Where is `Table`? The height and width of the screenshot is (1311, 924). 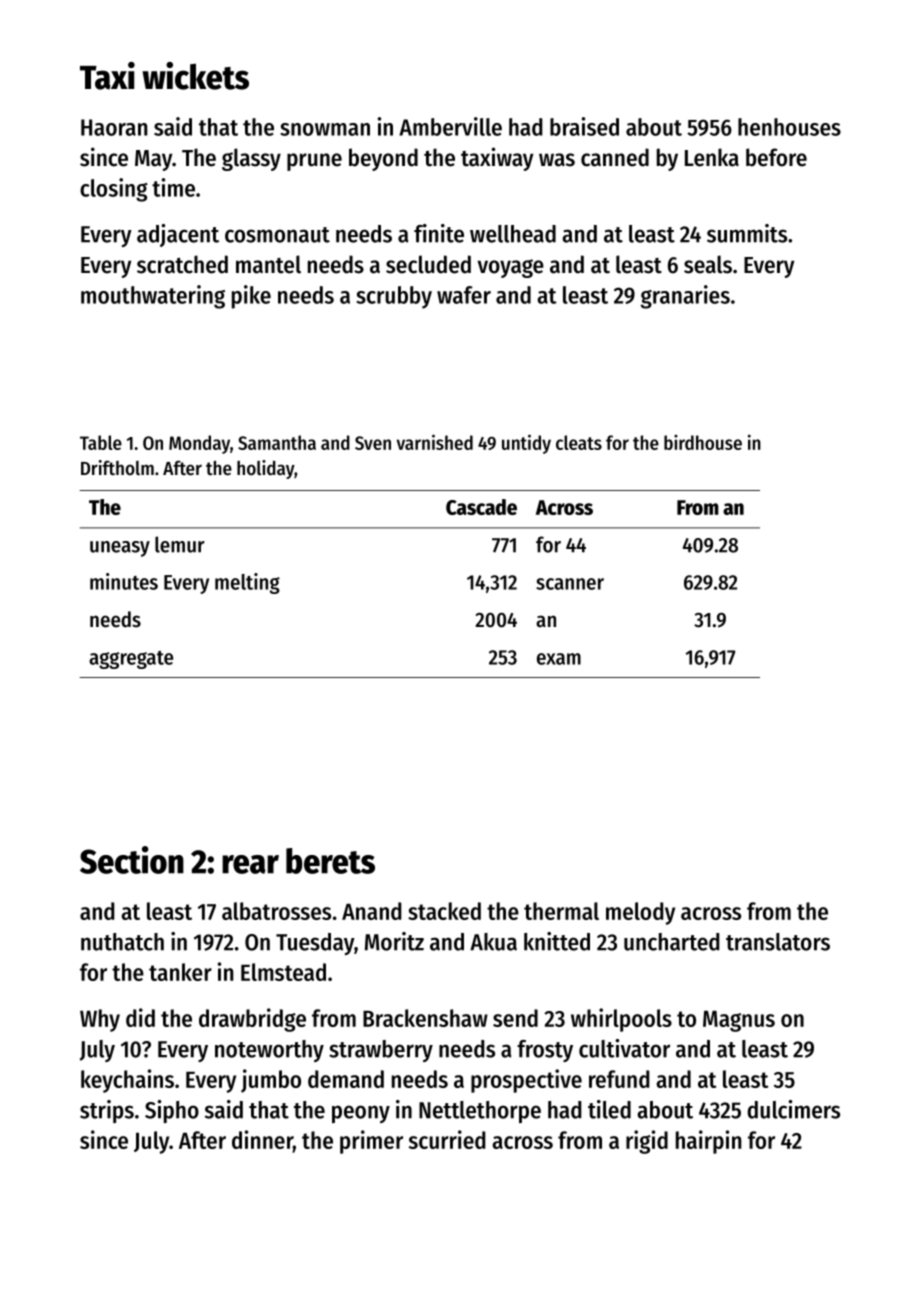
Table is located at coordinates (101, 442).
